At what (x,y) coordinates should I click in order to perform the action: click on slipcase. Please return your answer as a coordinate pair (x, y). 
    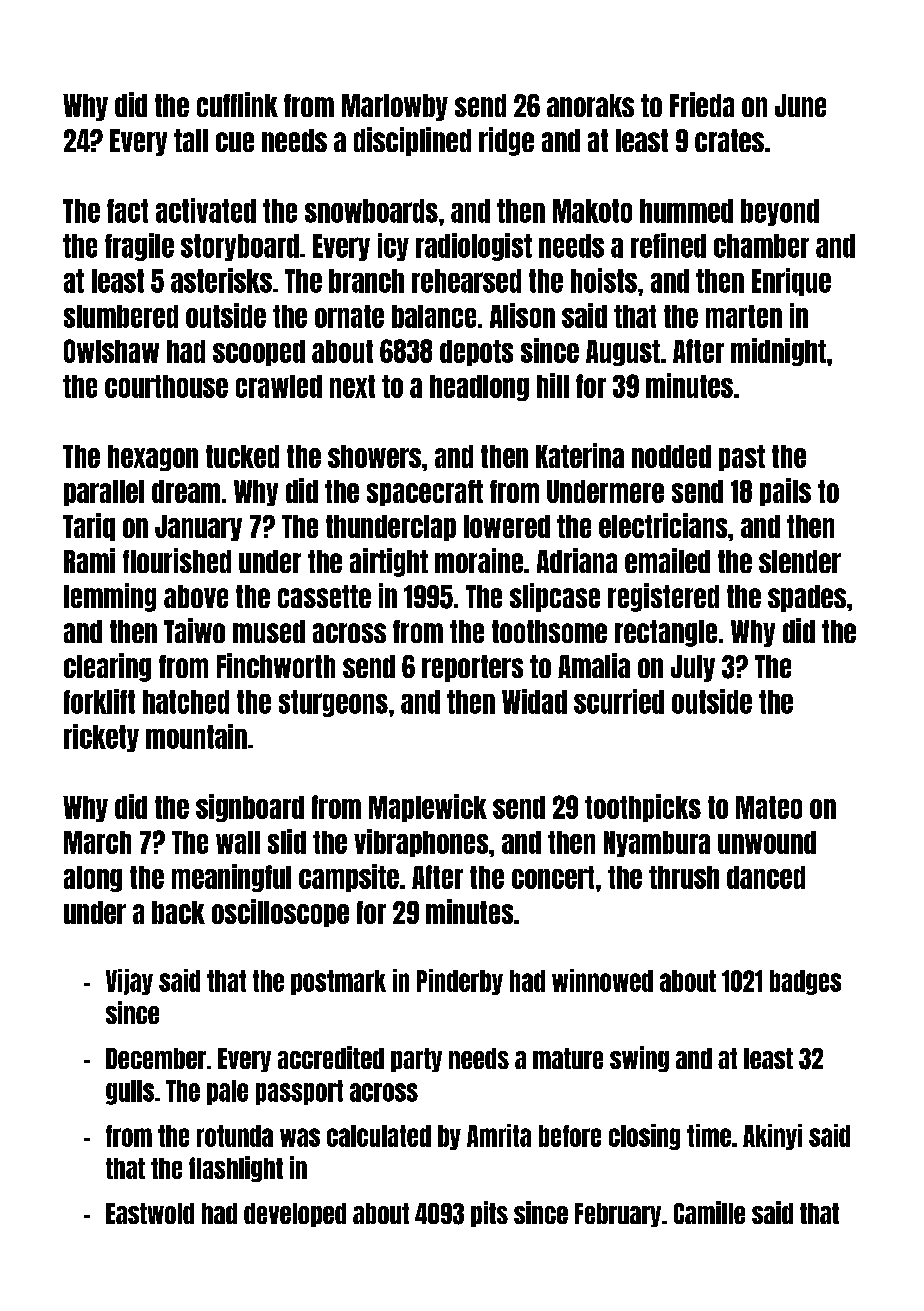
    Looking at the image, I should click on (555, 597).
